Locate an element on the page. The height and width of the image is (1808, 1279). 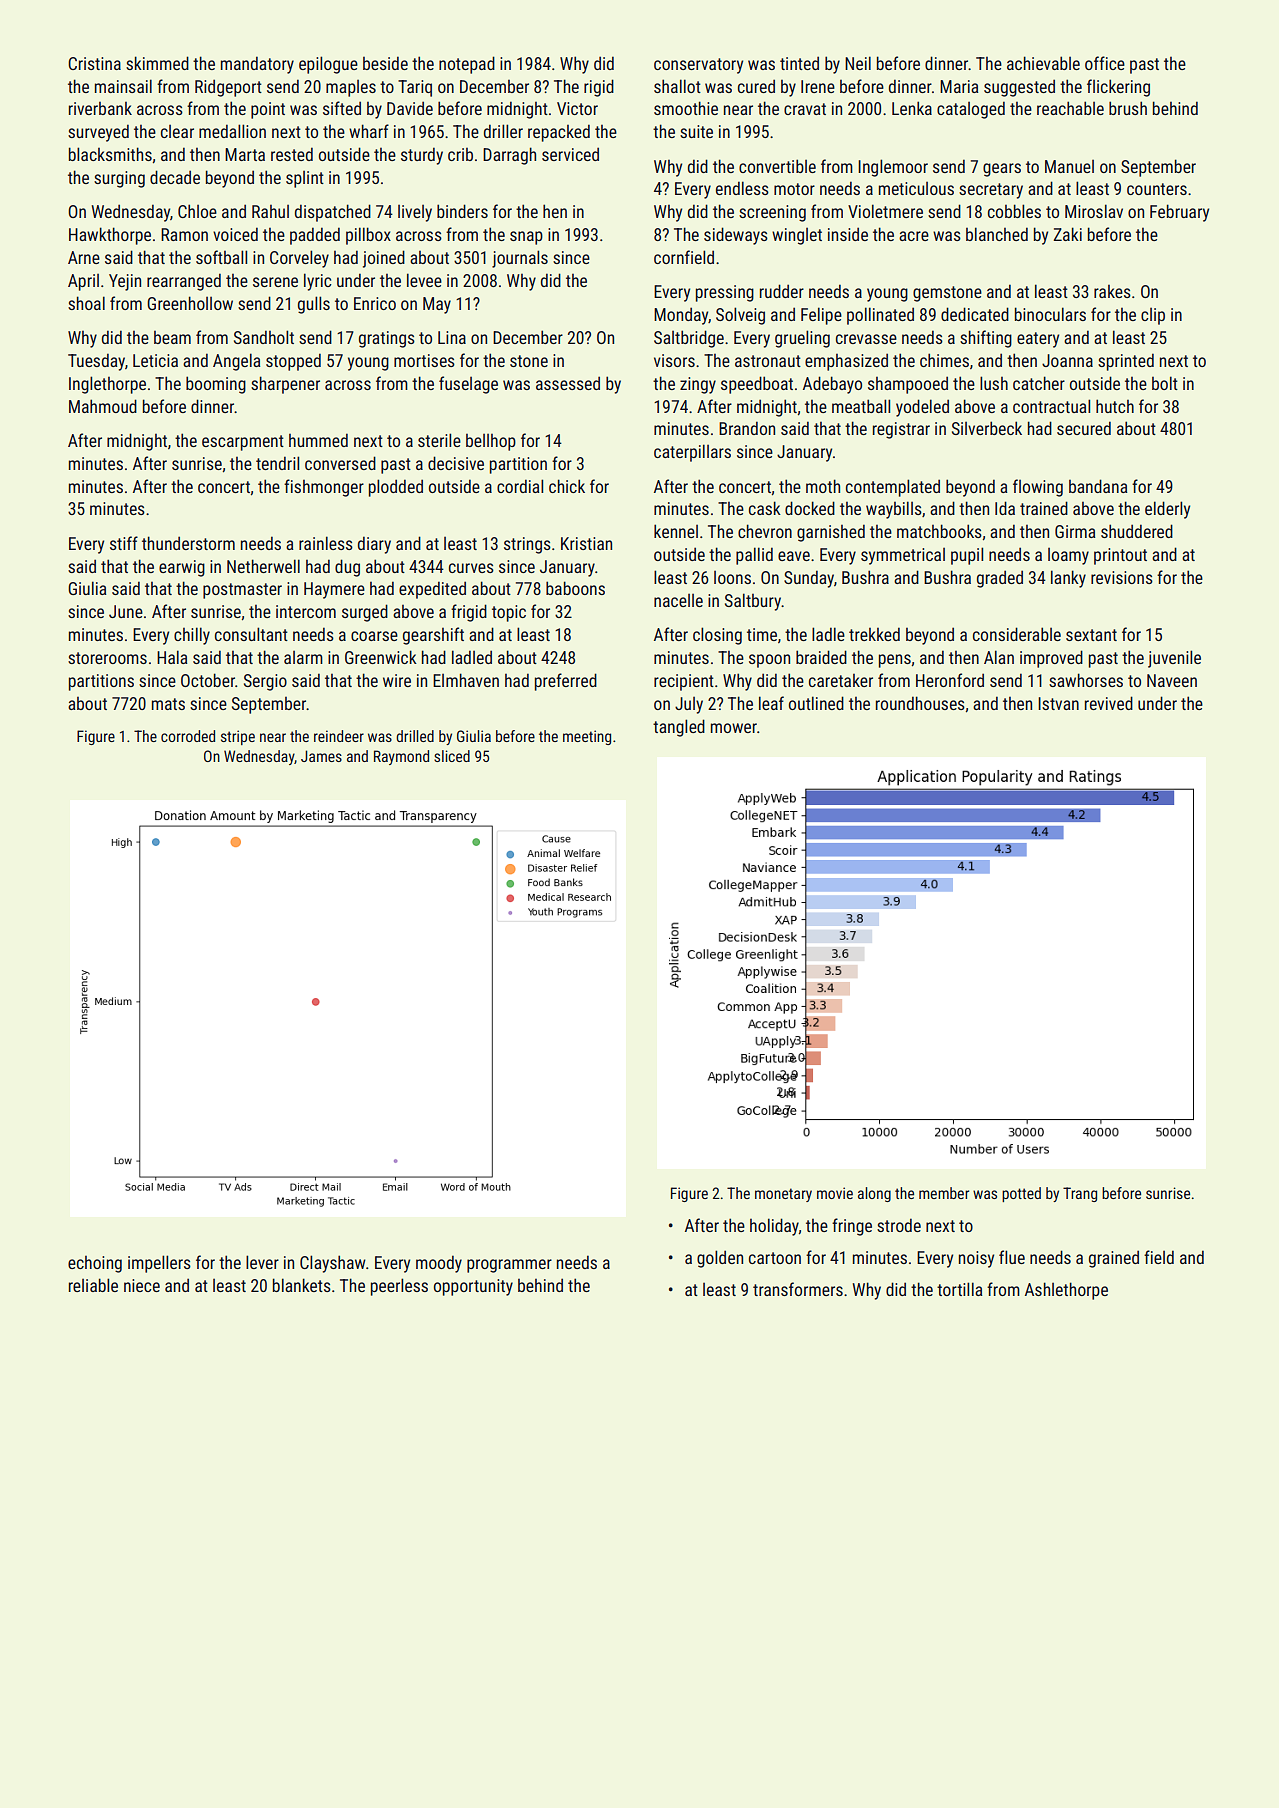
lever is located at coordinates (262, 1262).
